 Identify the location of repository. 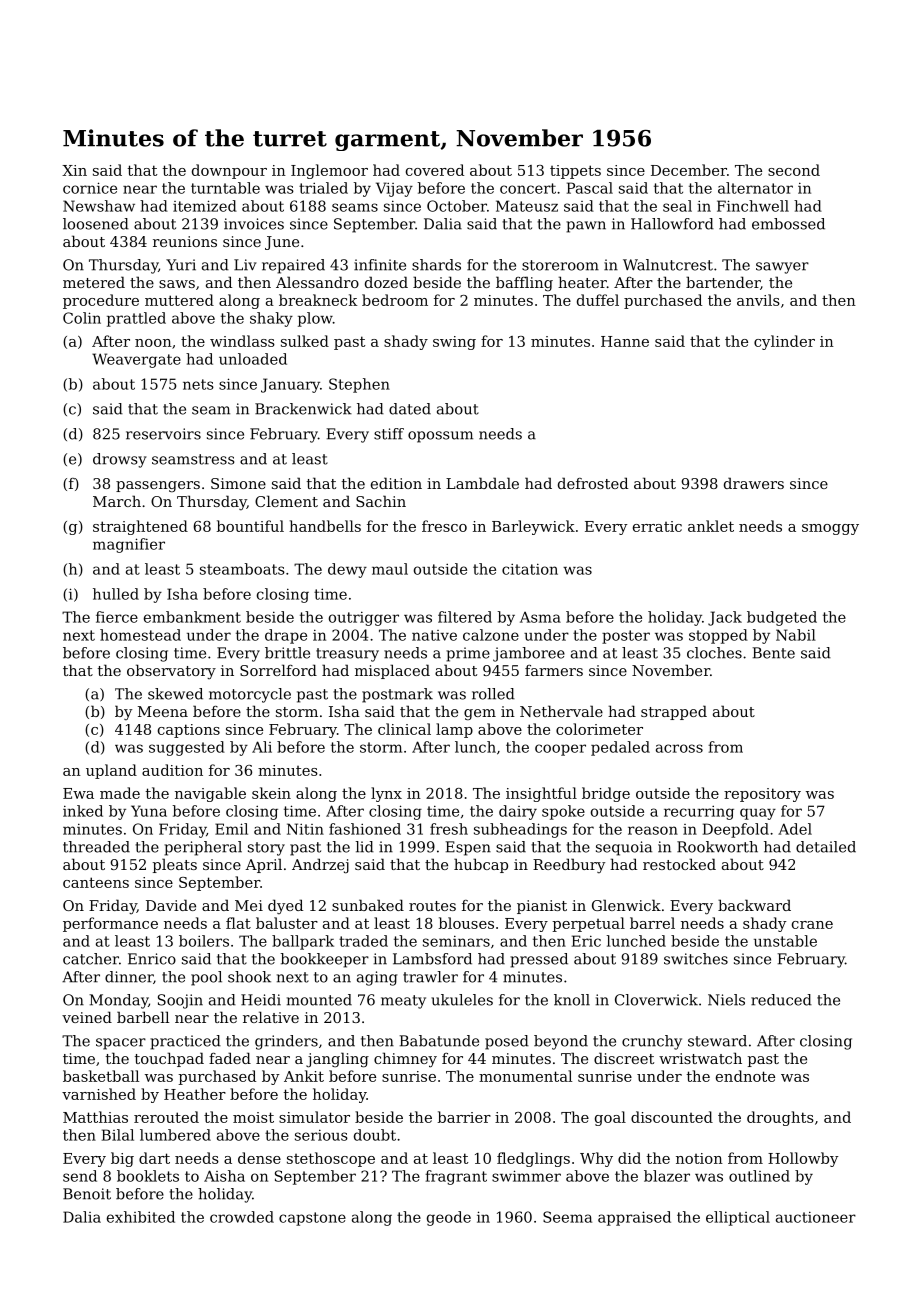
(762, 795).
